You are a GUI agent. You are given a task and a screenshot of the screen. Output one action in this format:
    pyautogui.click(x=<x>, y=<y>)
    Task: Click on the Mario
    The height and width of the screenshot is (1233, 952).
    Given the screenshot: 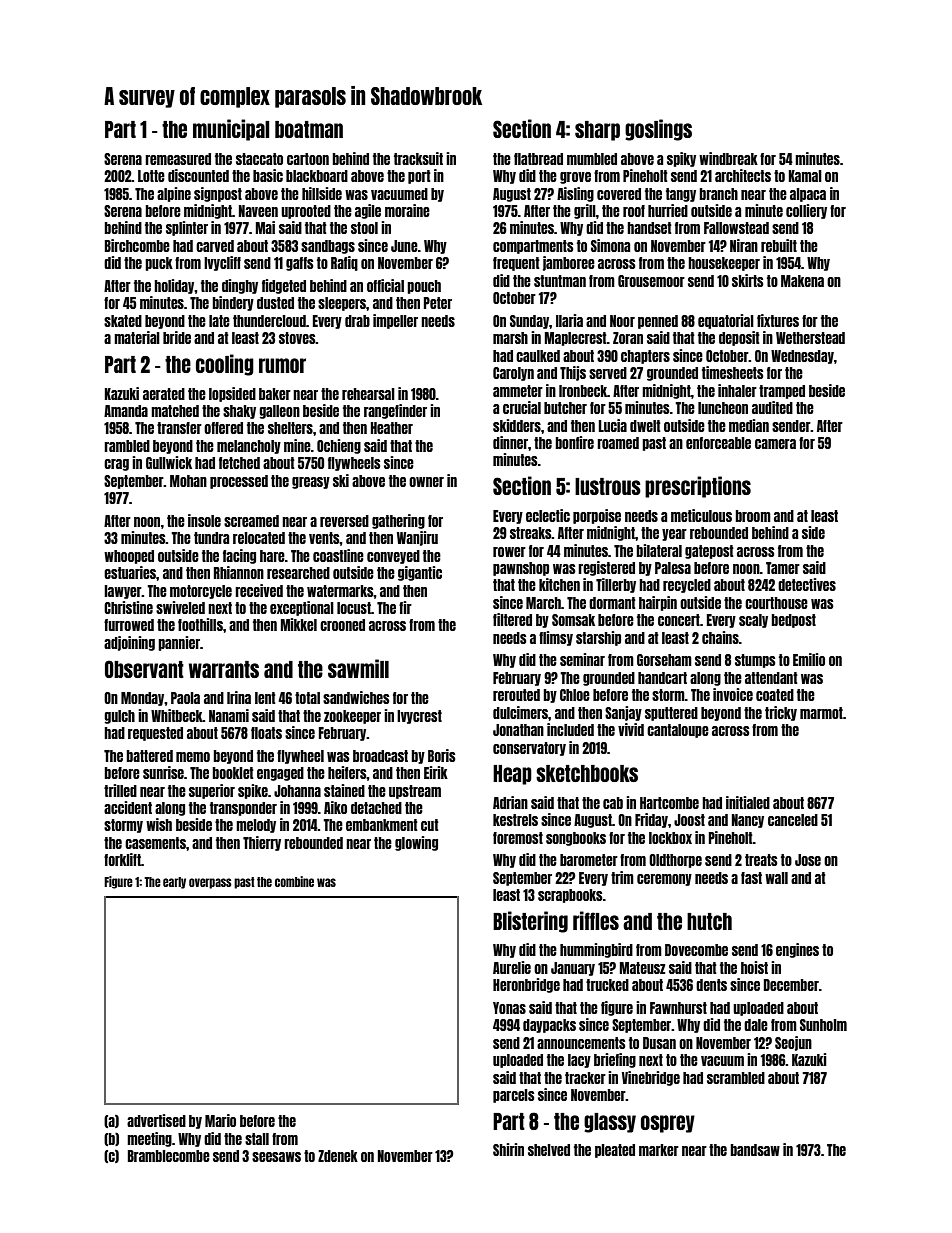 What is the action you would take?
    pyautogui.click(x=220, y=1120)
